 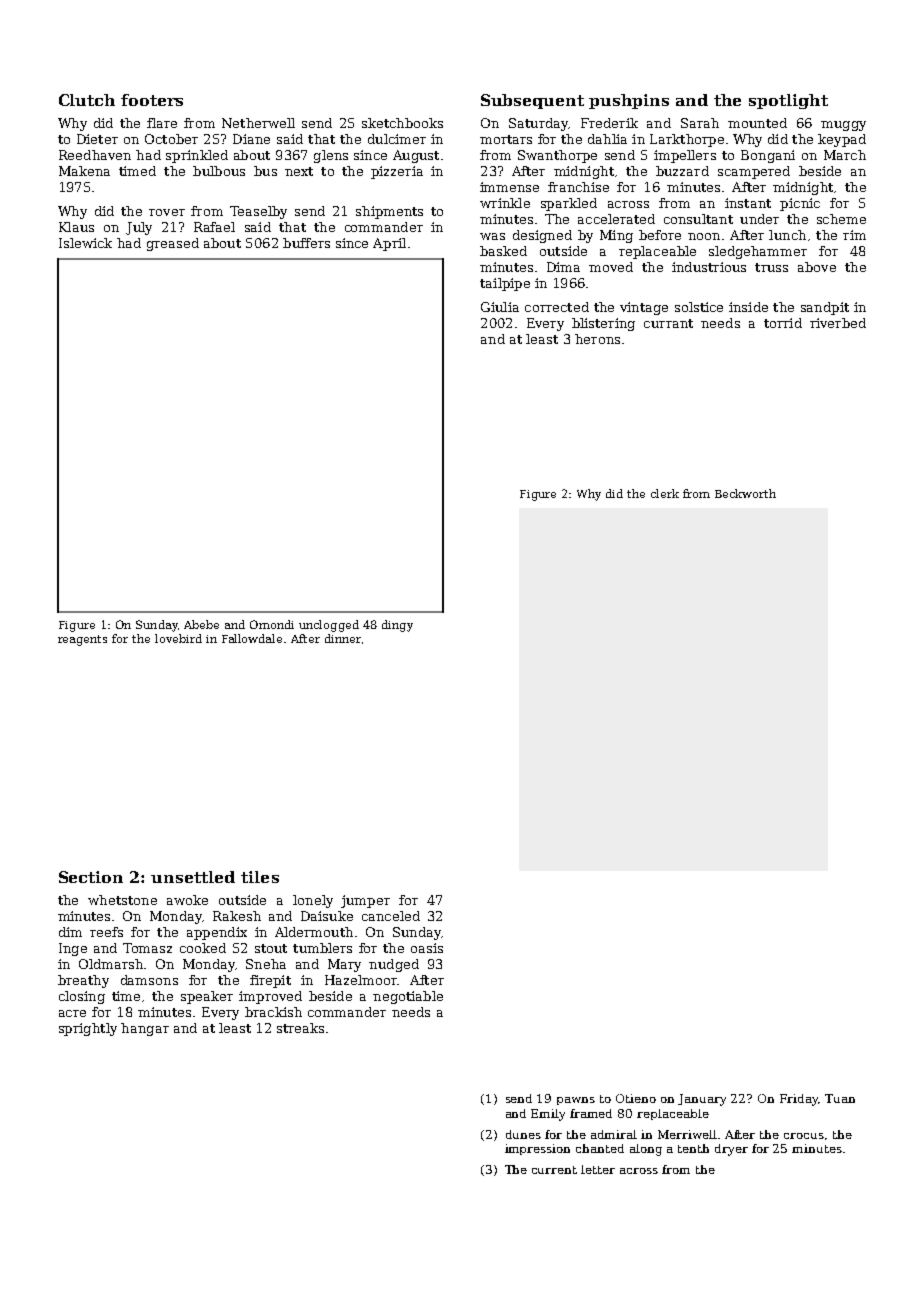 I want to click on dinner, so click(x=343, y=638).
